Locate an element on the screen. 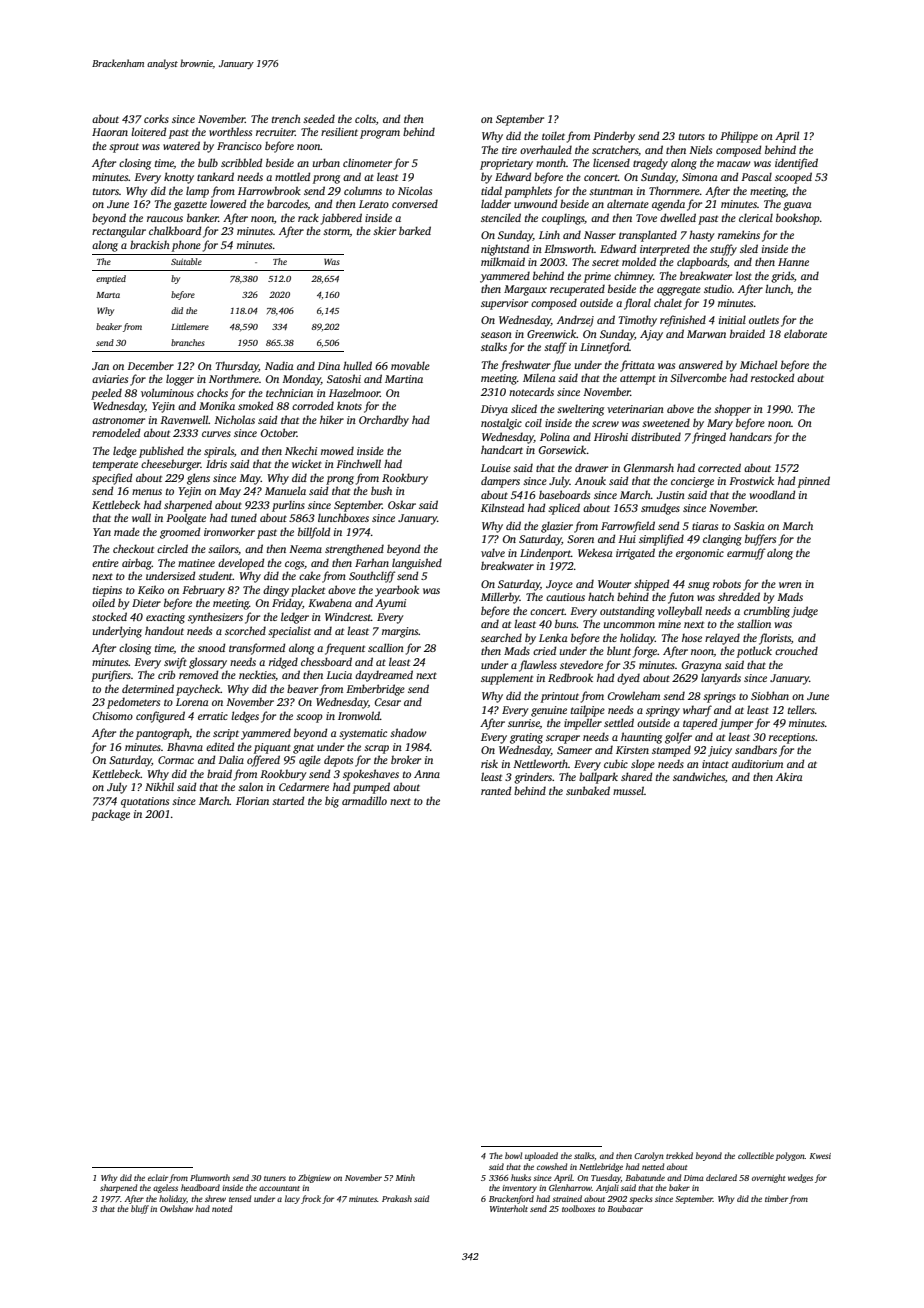 This screenshot has height=1308, width=924. searched is located at coordinates (501, 637).
